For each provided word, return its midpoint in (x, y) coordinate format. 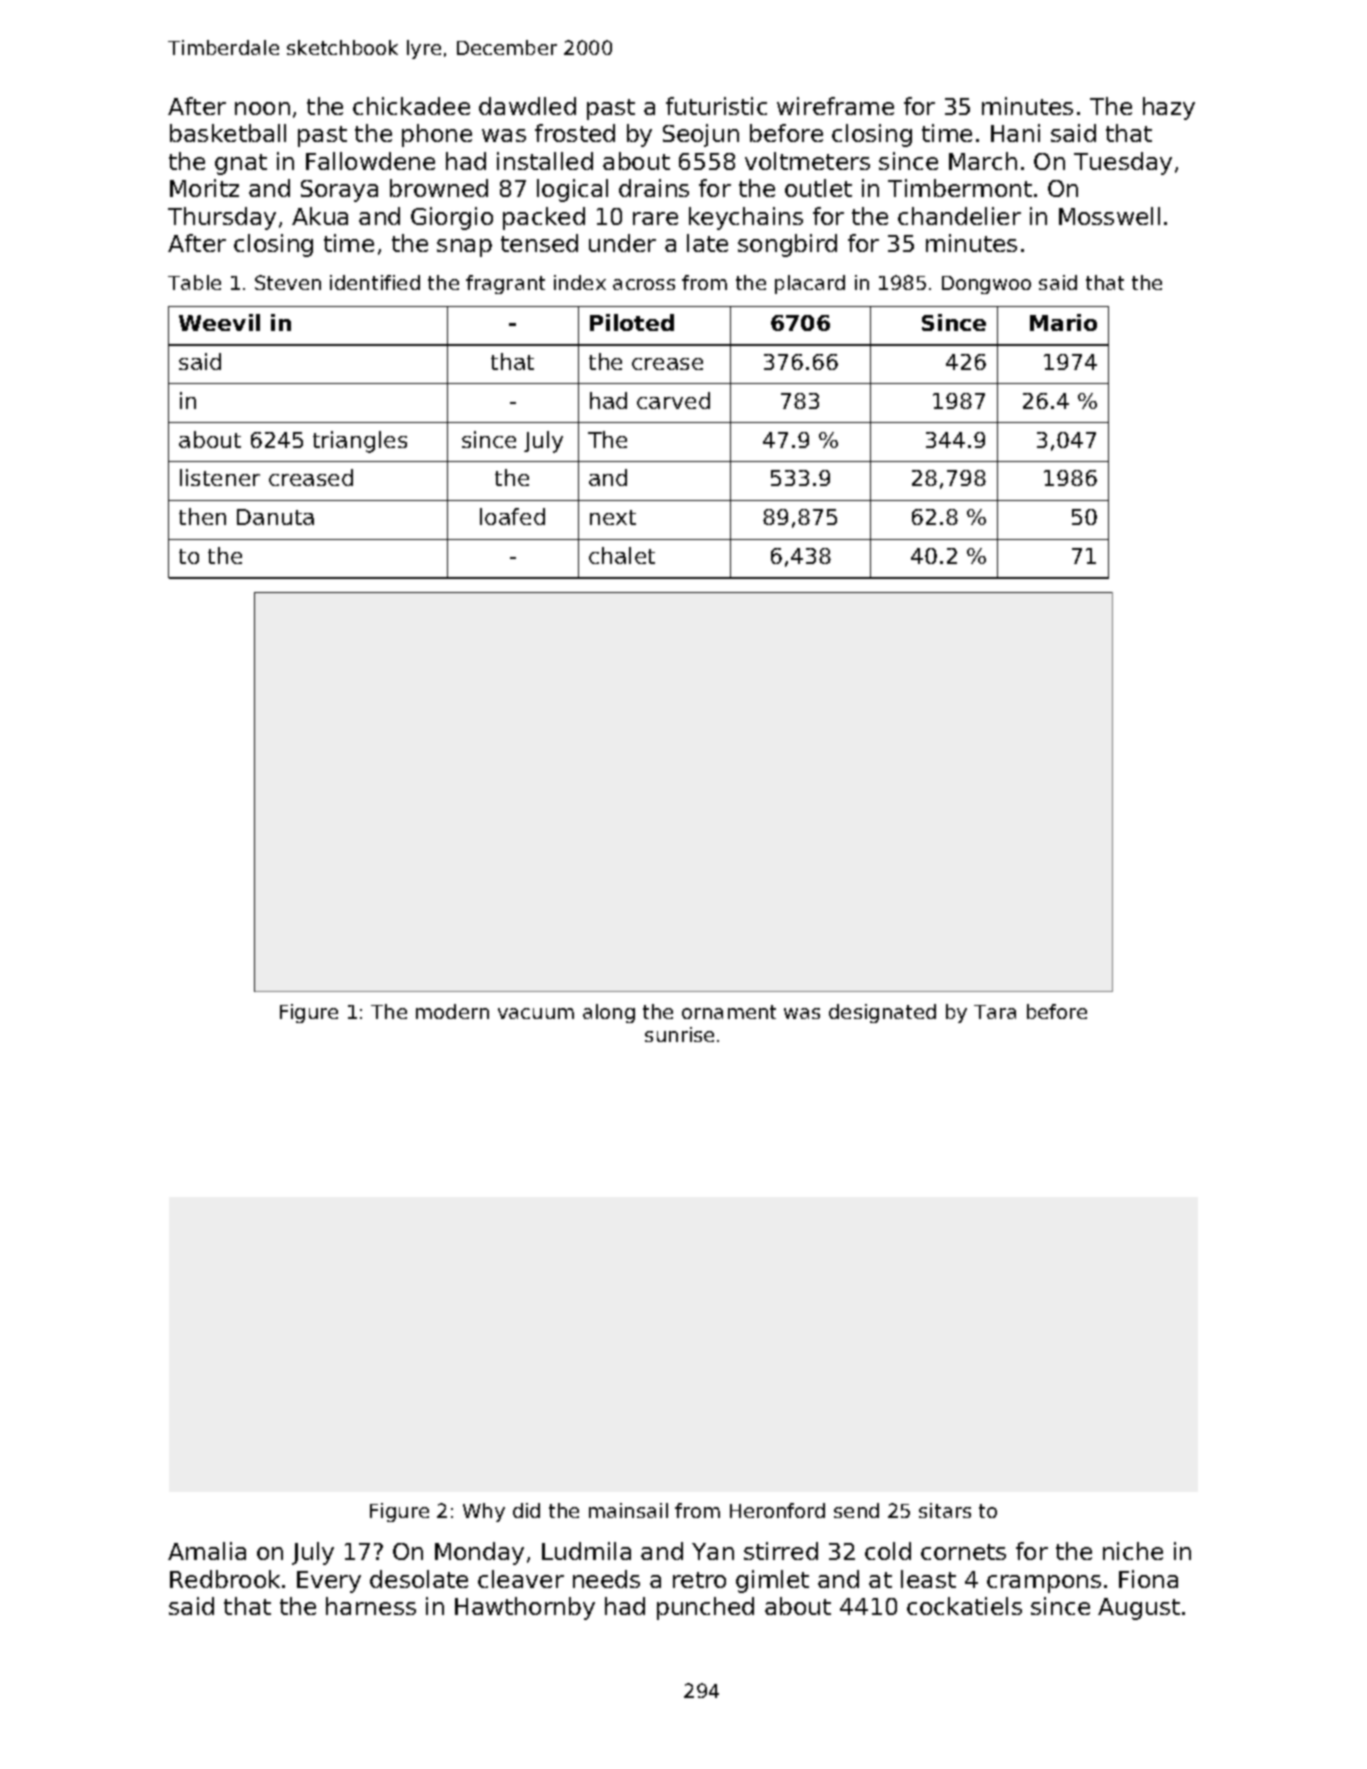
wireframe (835, 106)
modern (452, 1011)
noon (262, 108)
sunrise (679, 1034)
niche (1133, 1551)
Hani (1015, 133)
